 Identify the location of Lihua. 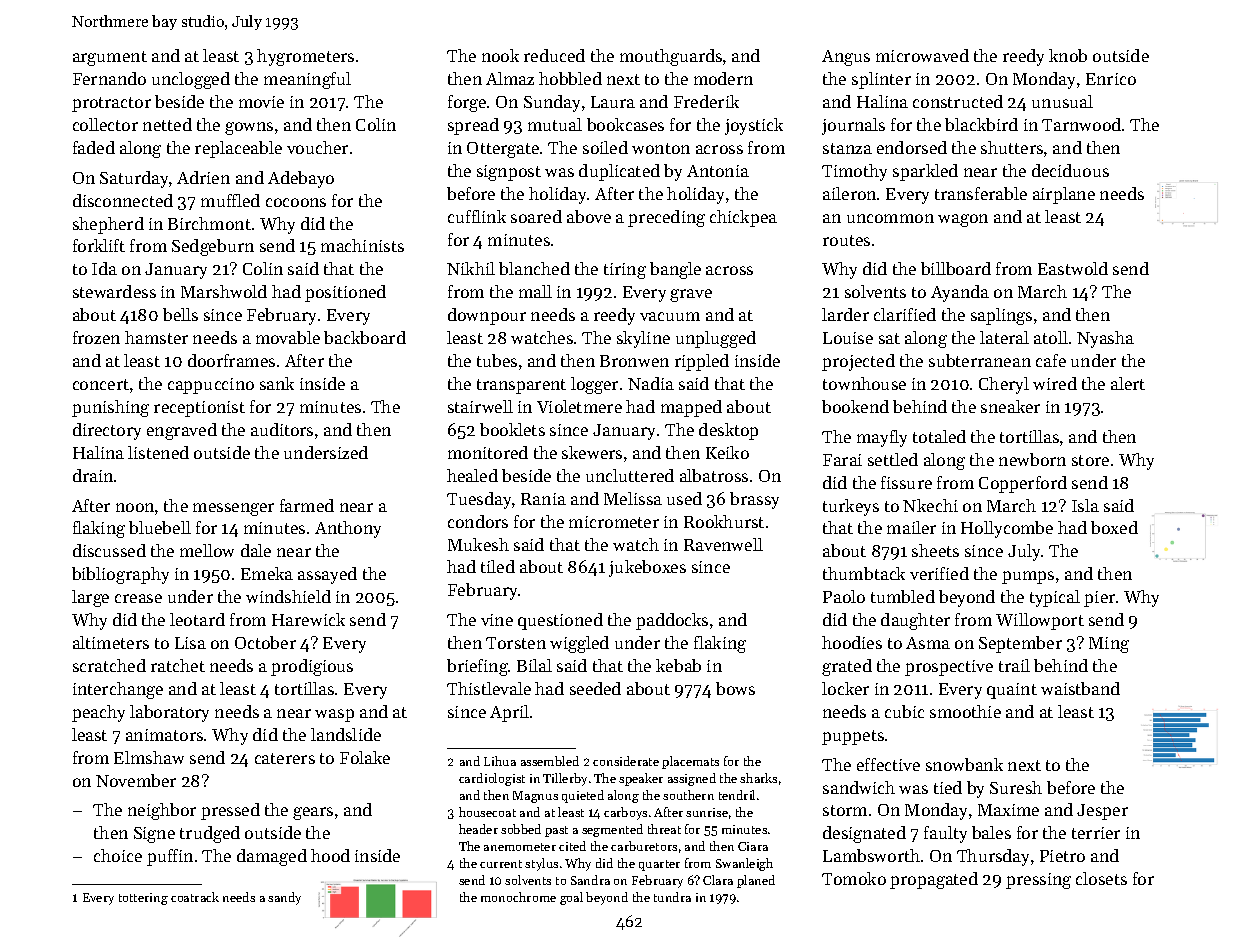
(500, 761).
